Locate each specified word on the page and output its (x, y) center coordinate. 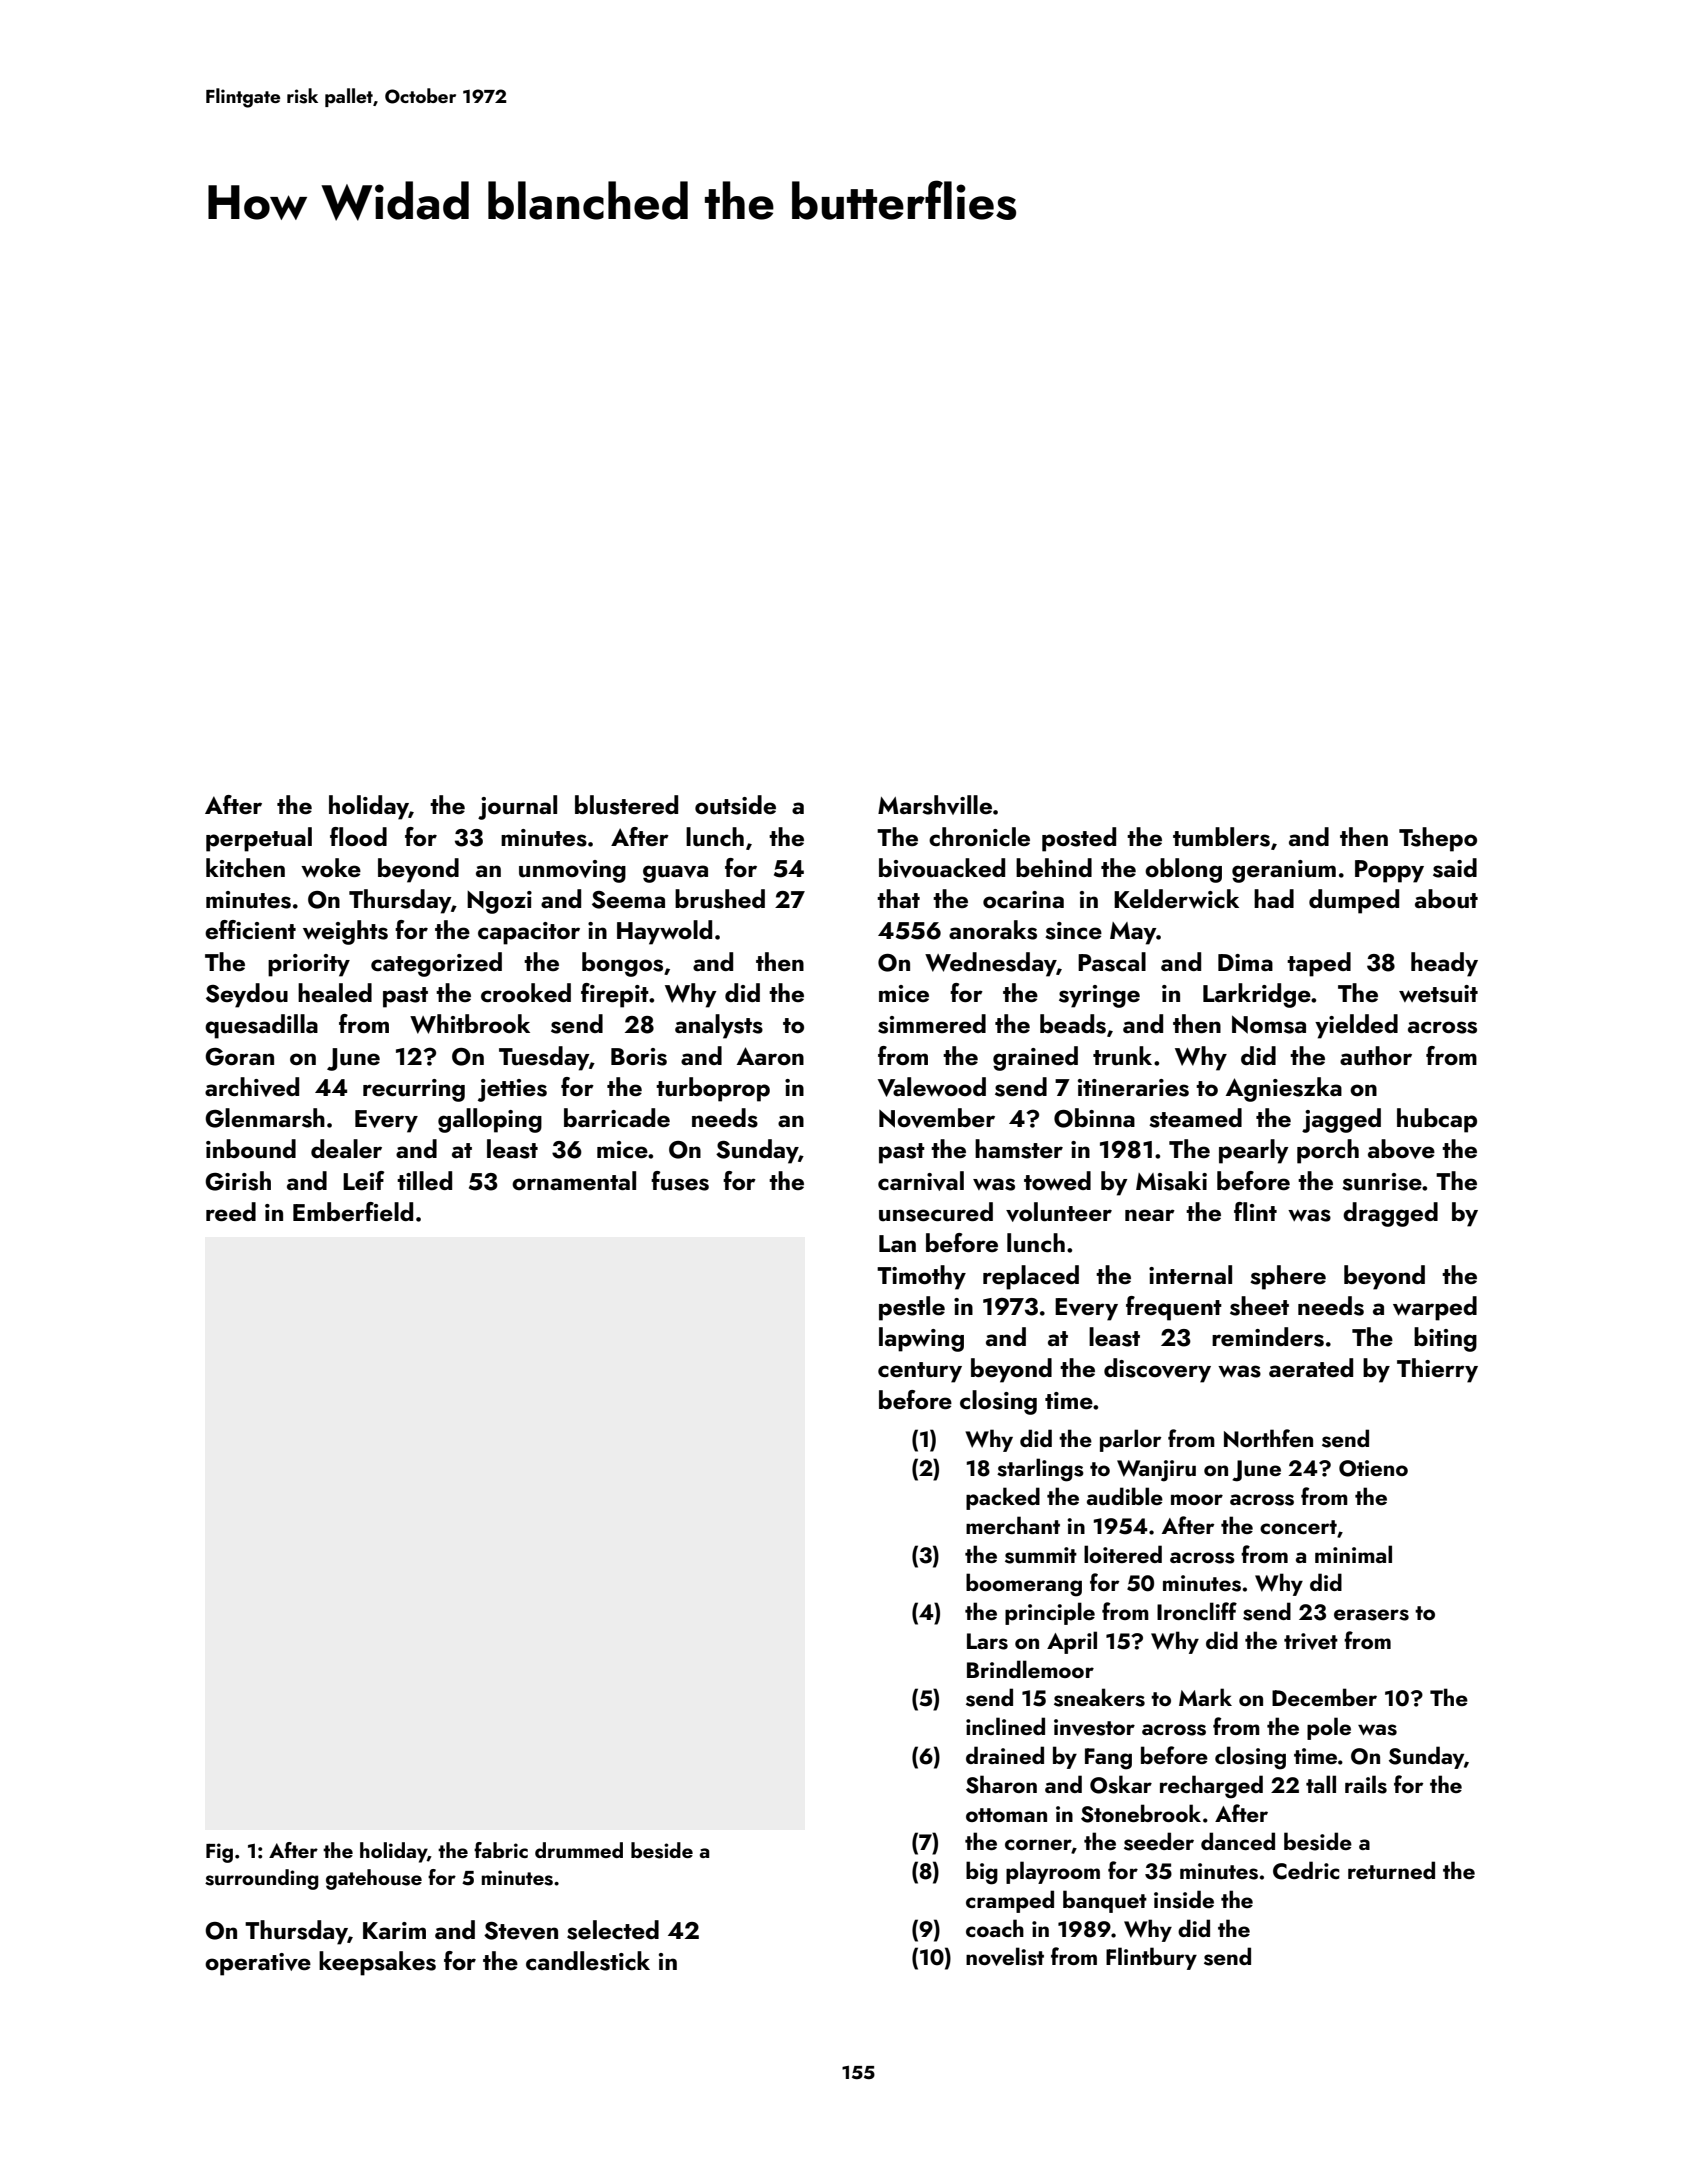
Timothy (921, 1277)
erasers (1371, 1615)
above (1401, 1149)
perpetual (259, 839)
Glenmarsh (265, 1118)
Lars (987, 1641)
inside (1184, 1899)
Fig (219, 1853)
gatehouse (374, 1879)
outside (735, 805)
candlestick (588, 1961)
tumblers (1221, 837)
